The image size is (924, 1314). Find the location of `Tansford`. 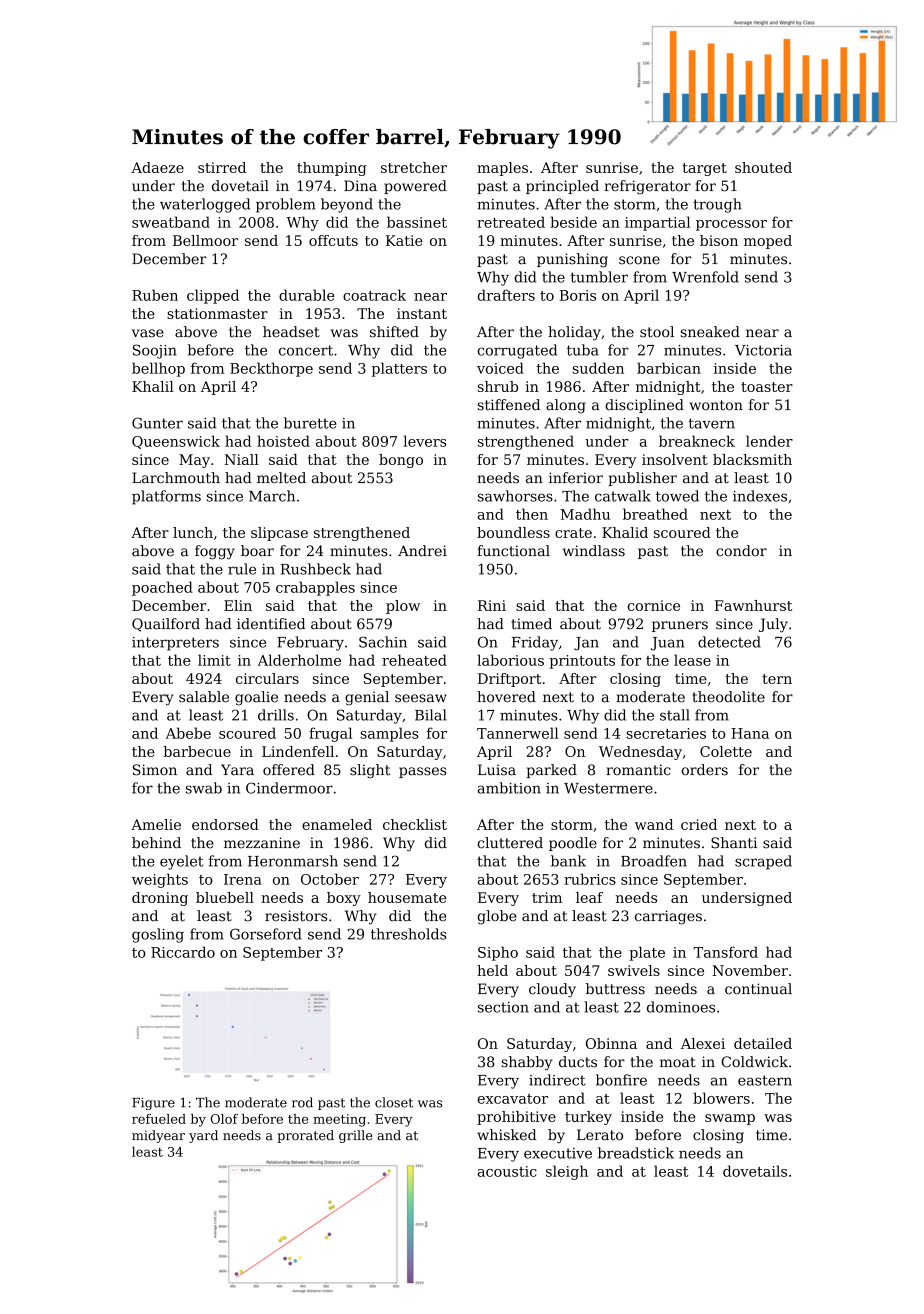

Tansford is located at coordinates (726, 952).
